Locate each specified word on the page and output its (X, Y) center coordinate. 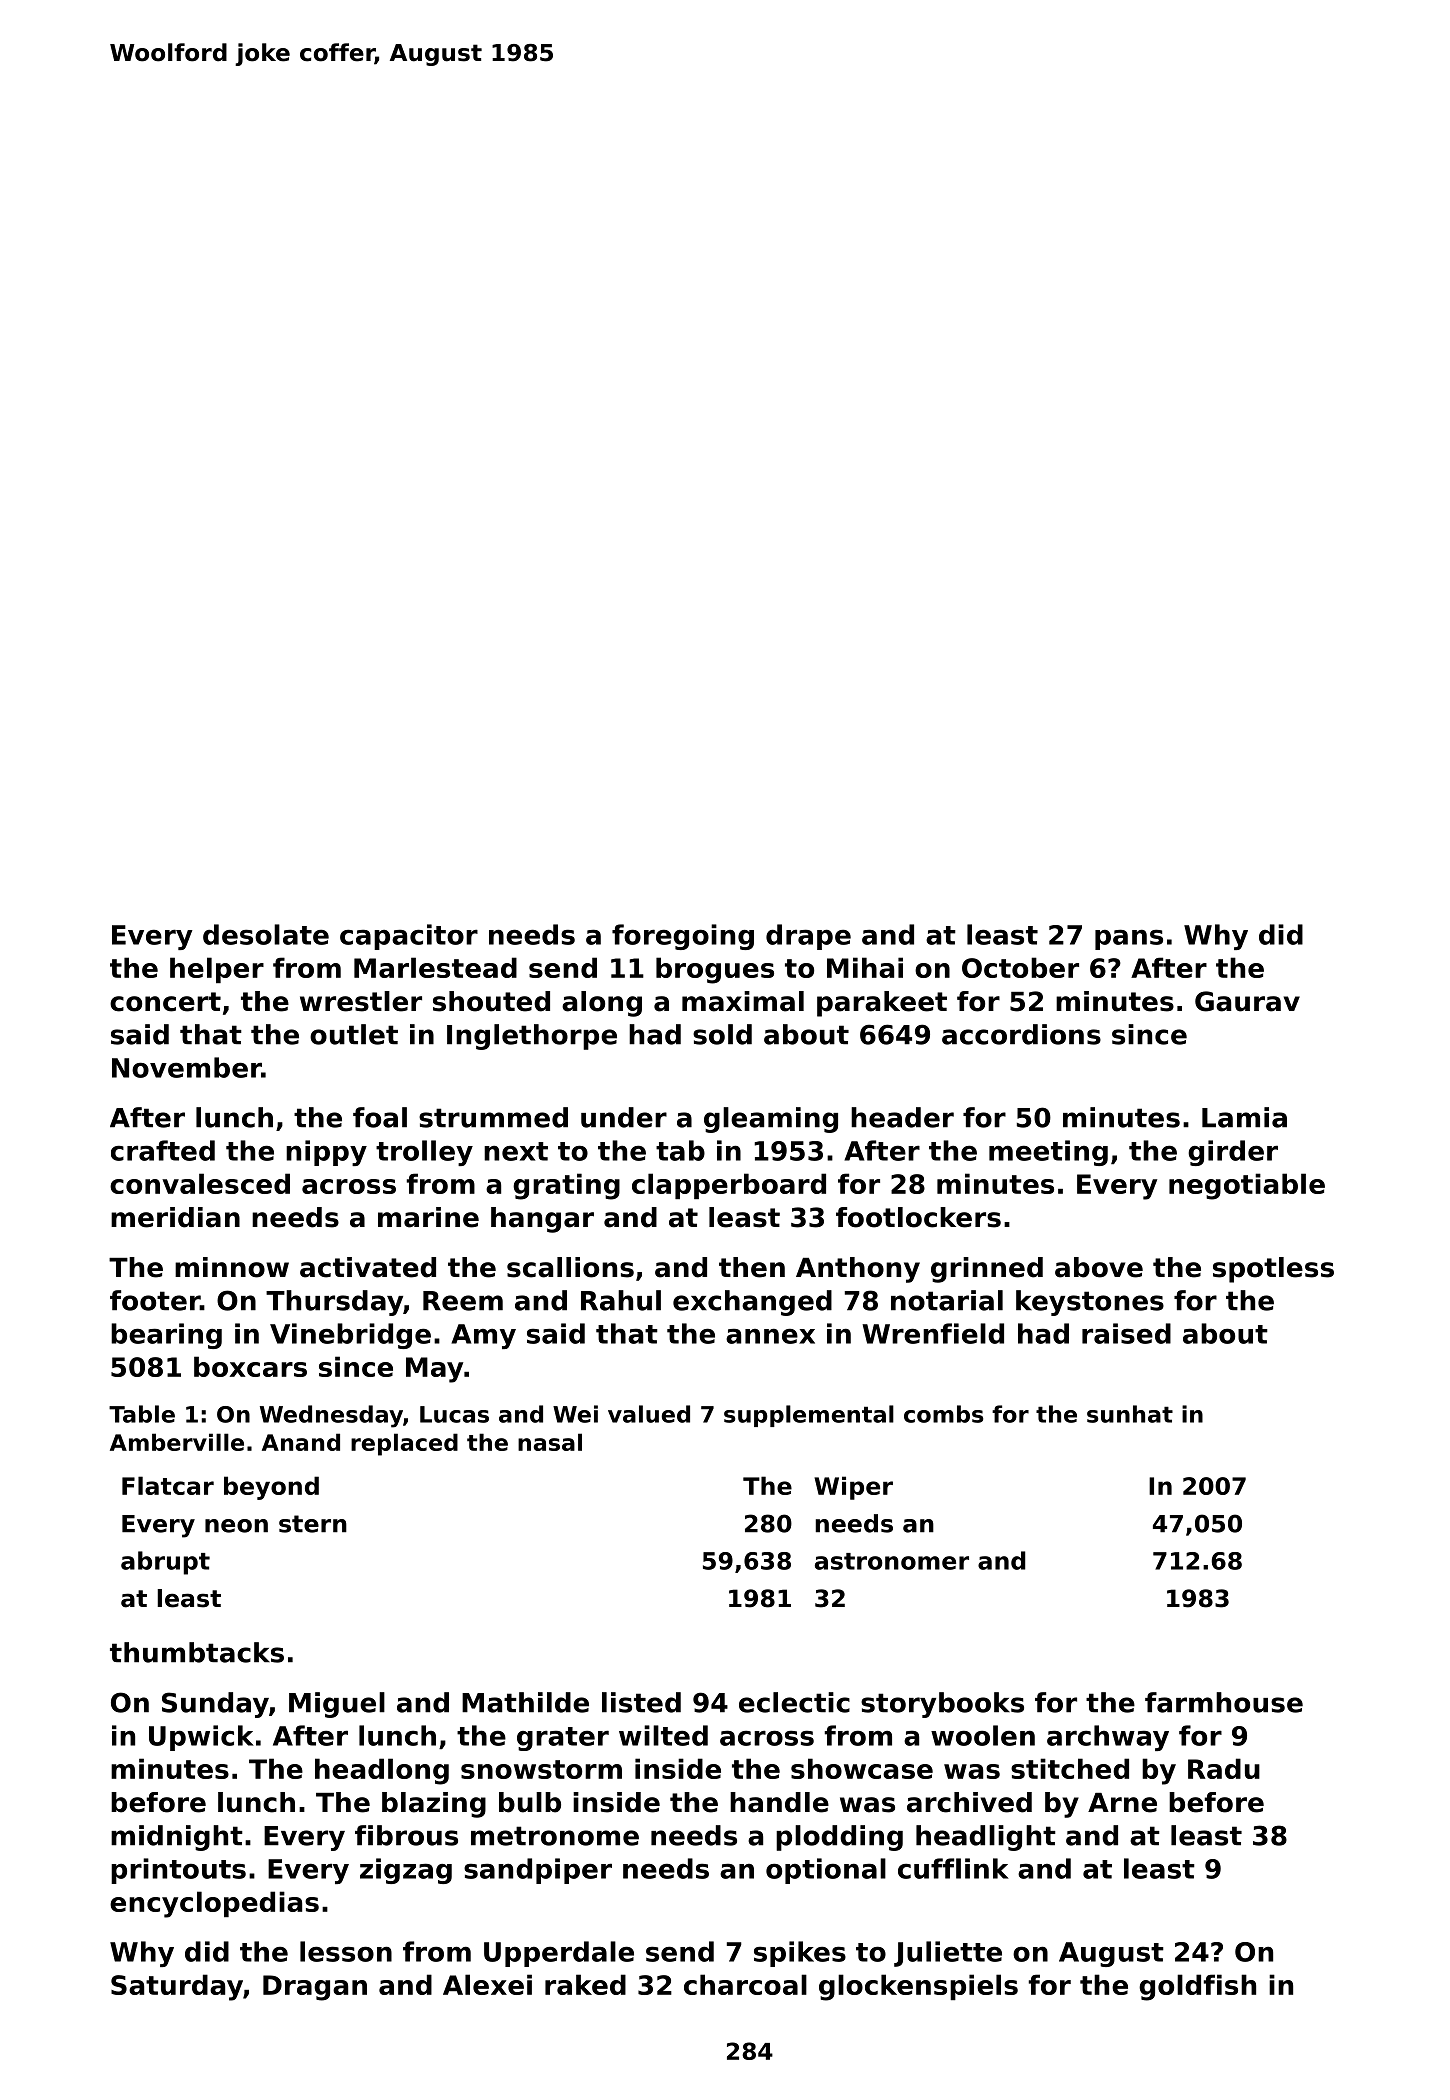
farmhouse (1224, 1702)
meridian (175, 1217)
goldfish (1197, 1987)
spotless (1273, 1270)
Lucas (454, 1414)
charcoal (745, 1984)
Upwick (201, 1738)
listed (641, 1702)
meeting (1048, 1153)
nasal (550, 1442)
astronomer (892, 1561)
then (752, 1267)
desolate (266, 934)
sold (722, 1034)
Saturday (177, 1987)
